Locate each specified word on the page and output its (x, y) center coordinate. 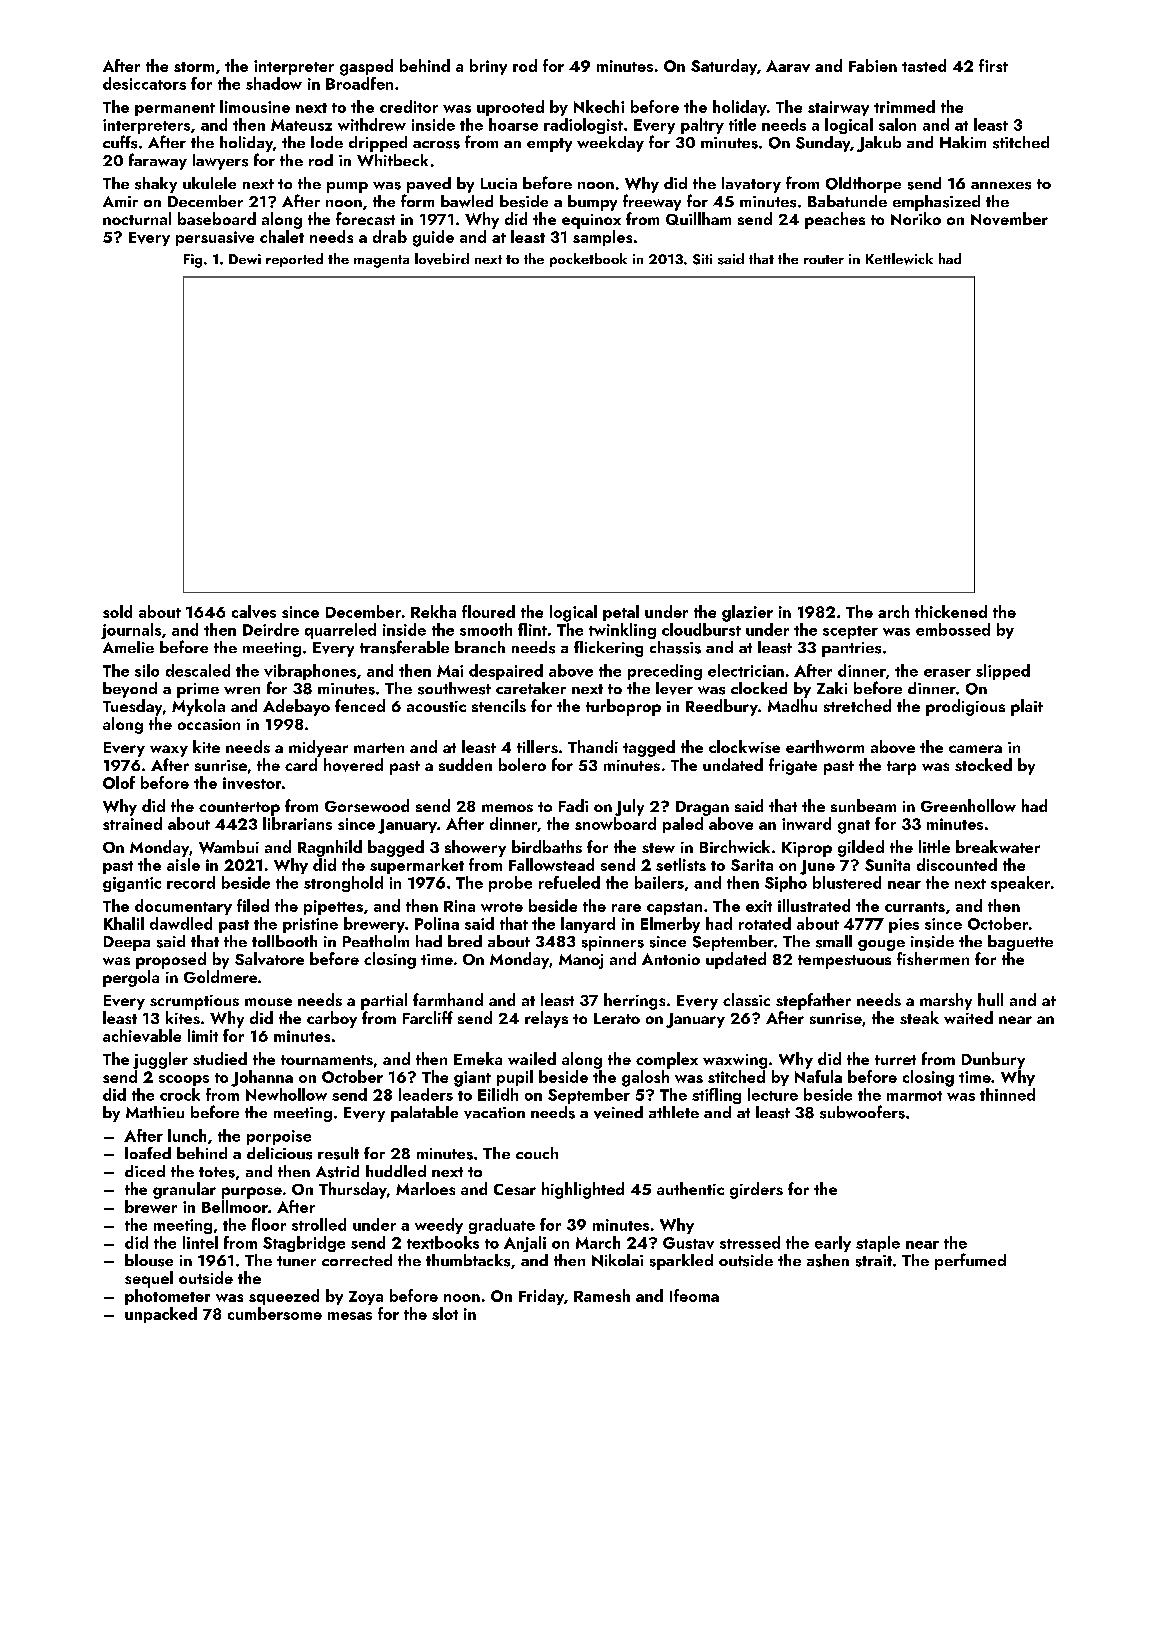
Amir (120, 201)
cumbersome (275, 1313)
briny (488, 67)
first (993, 65)
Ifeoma (694, 1295)
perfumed (970, 1261)
